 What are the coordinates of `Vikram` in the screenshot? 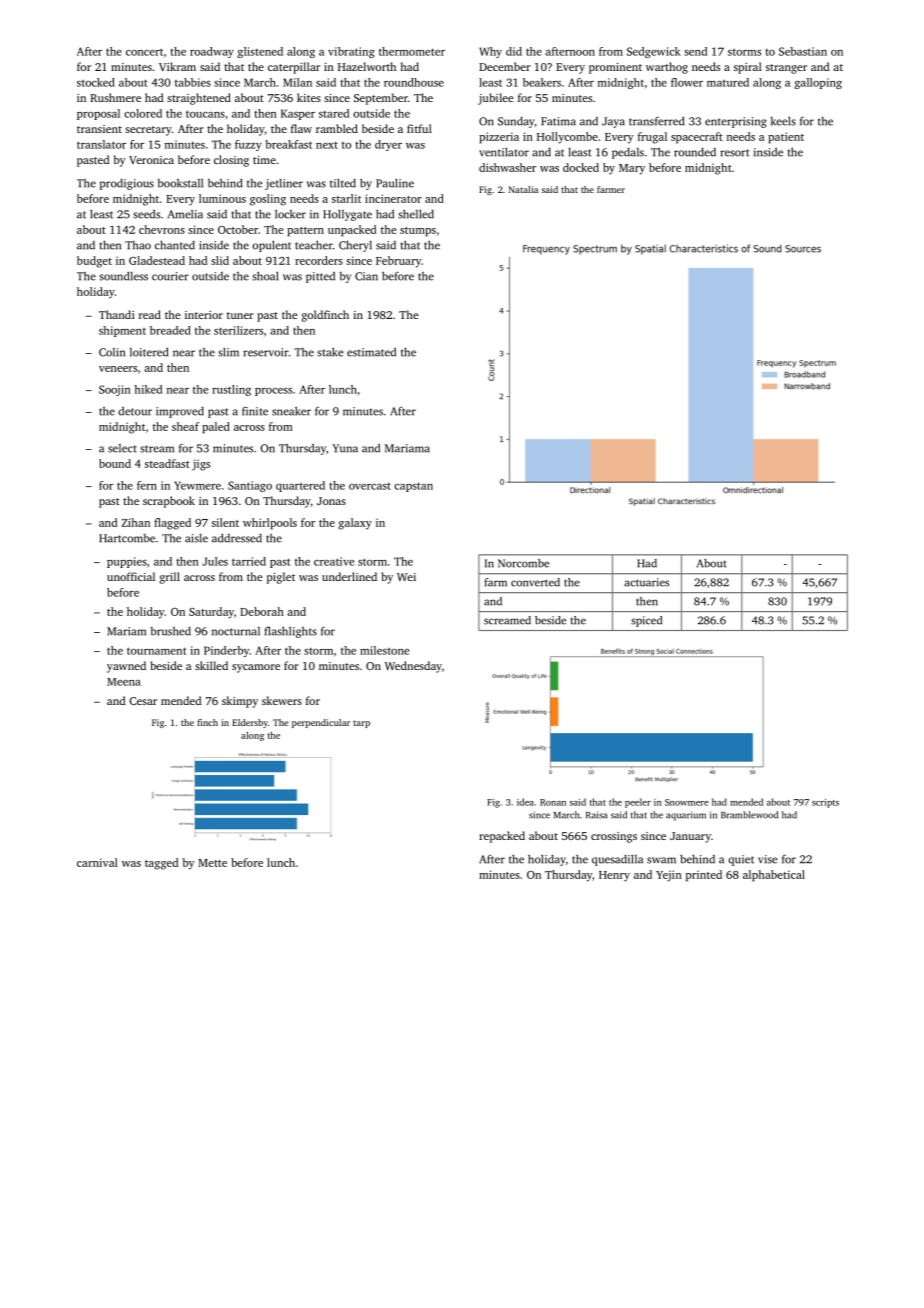 It's located at (177, 66).
